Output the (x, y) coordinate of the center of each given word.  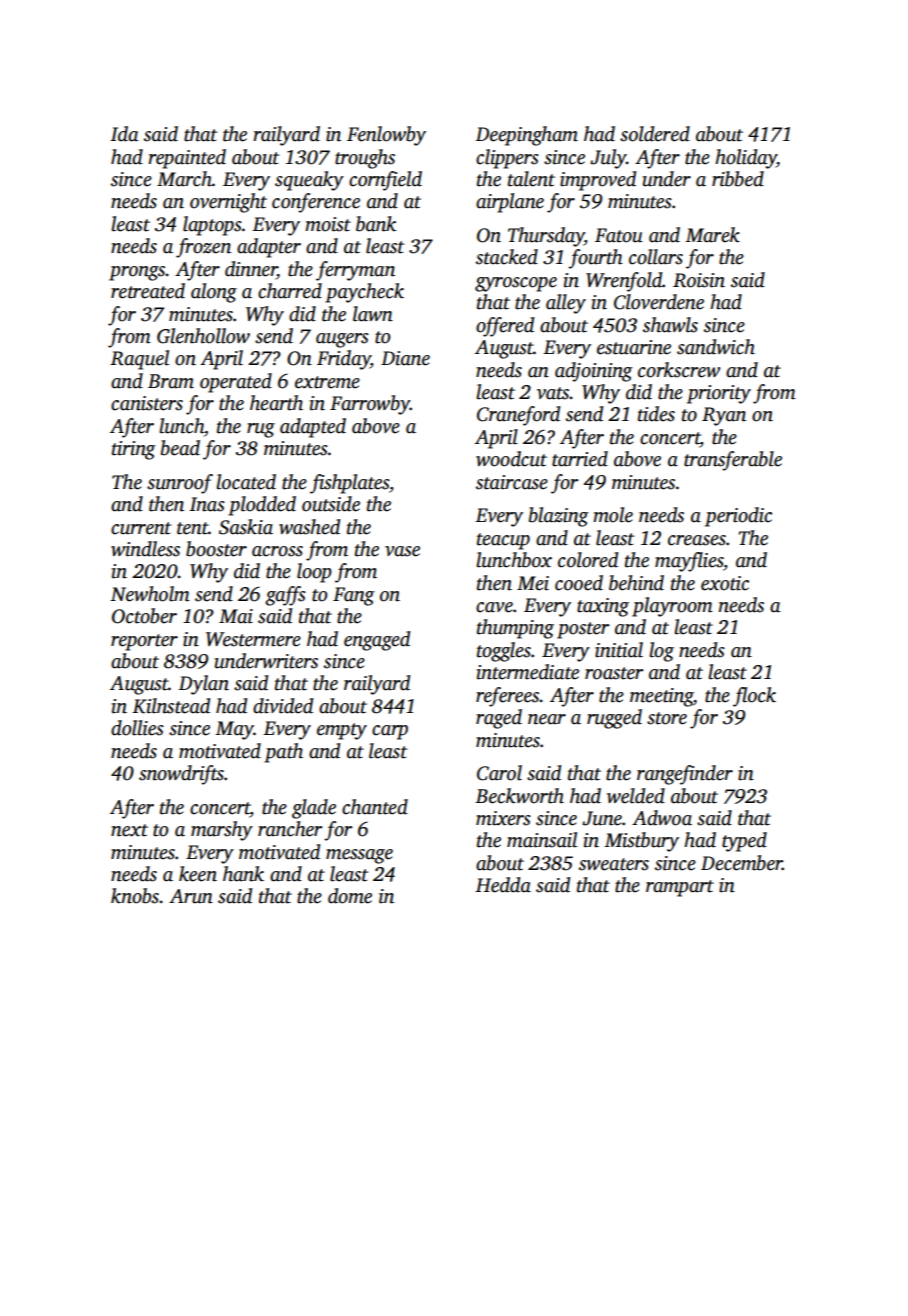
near (547, 719)
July (608, 159)
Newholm (150, 594)
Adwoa (662, 818)
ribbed (738, 179)
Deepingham (526, 136)
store (667, 718)
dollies (137, 728)
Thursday (546, 237)
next (129, 830)
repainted (187, 159)
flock (754, 697)
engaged (377, 641)
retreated (148, 291)
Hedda (503, 885)
